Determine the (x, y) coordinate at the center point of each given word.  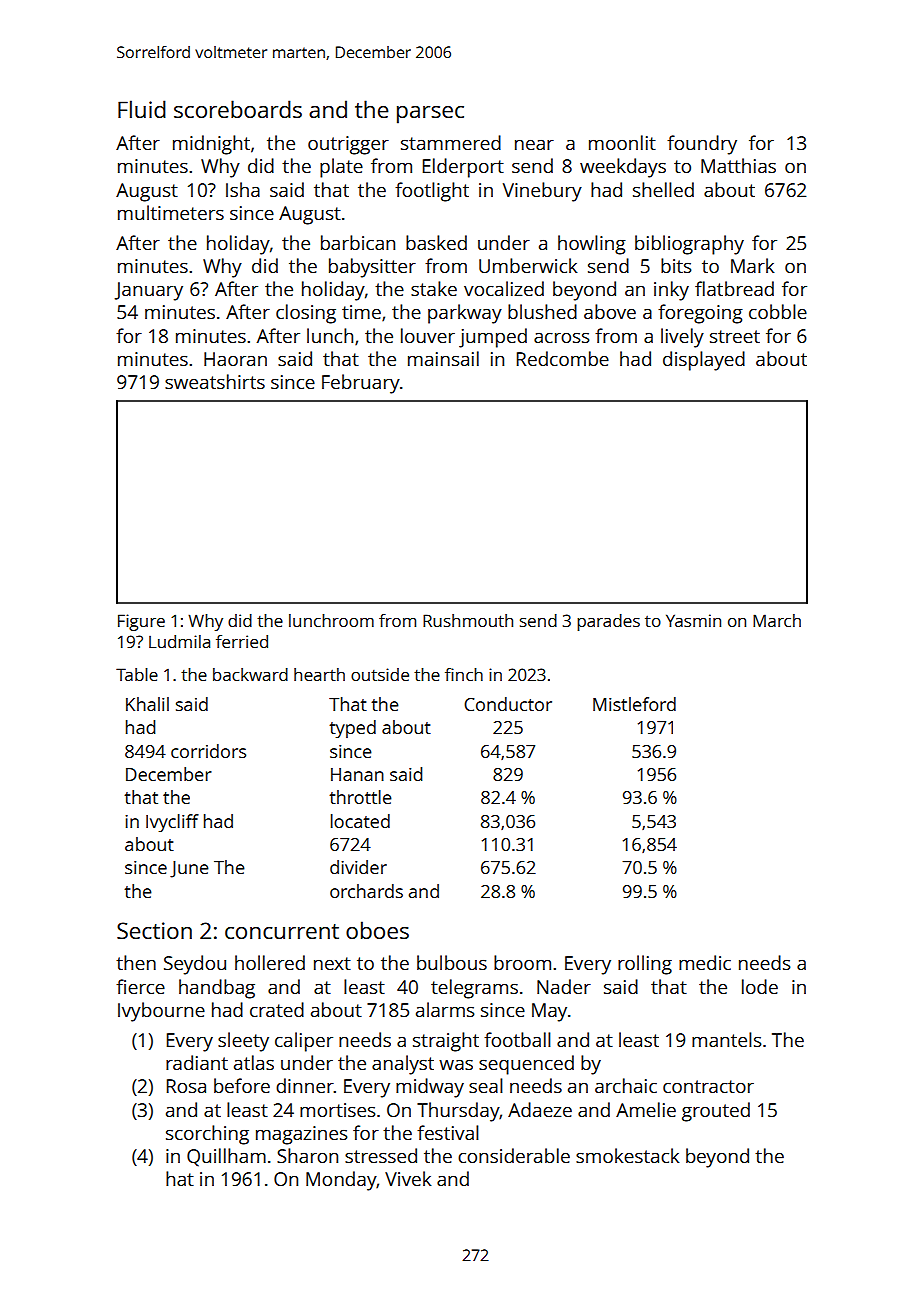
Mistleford (634, 704)
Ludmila (179, 641)
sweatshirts (215, 381)
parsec (430, 115)
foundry (702, 145)
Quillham (226, 1157)
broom (522, 962)
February (361, 384)
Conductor (508, 704)
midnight (211, 145)
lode (760, 986)
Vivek (408, 1178)
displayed (704, 361)
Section (154, 930)
